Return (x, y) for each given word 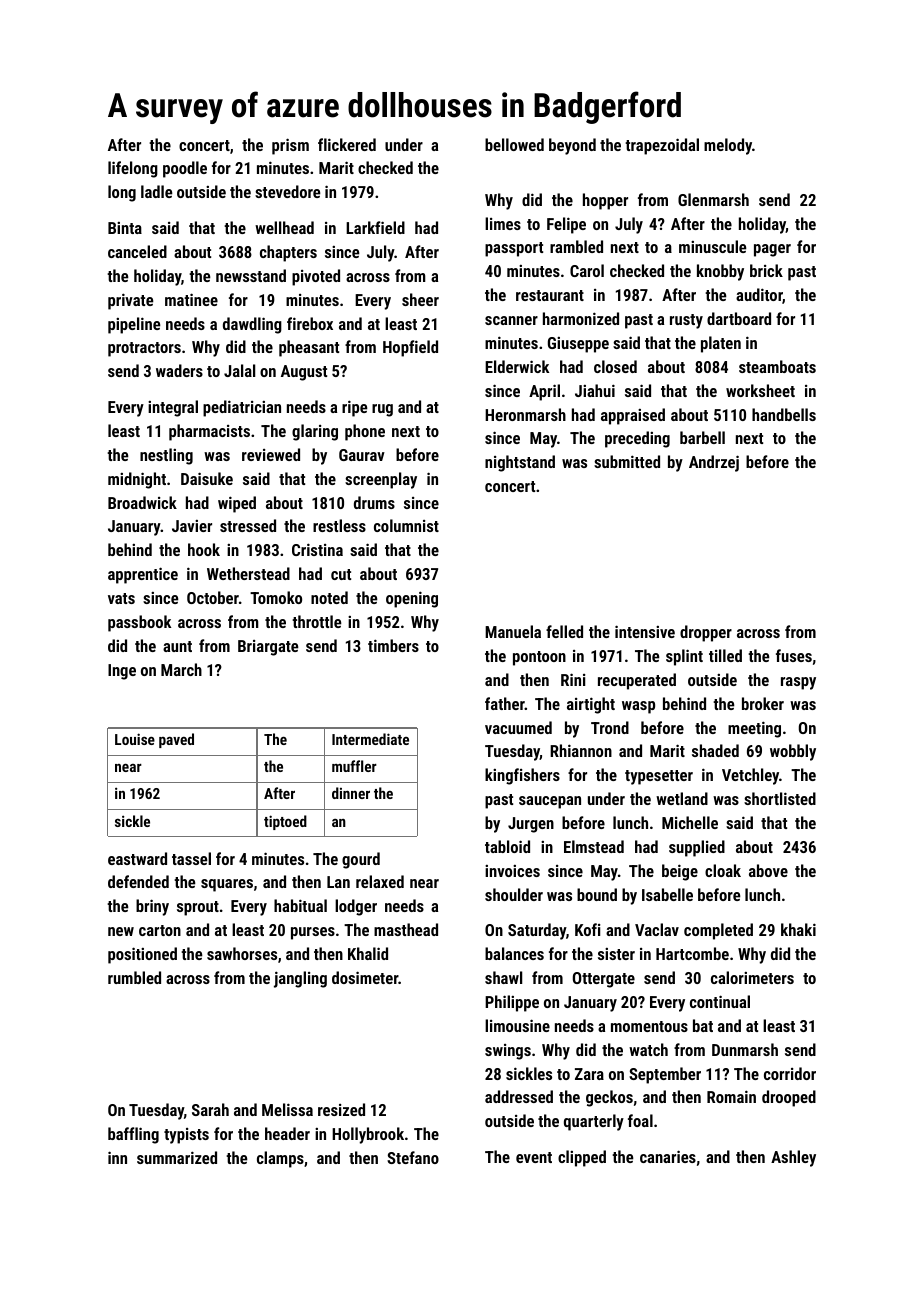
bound (597, 894)
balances (514, 953)
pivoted (316, 277)
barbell (702, 437)
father (505, 703)
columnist (406, 525)
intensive (645, 631)
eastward (137, 858)
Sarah (210, 1109)
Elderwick (517, 366)
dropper (706, 633)
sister (616, 954)
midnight (137, 480)
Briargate (268, 648)
